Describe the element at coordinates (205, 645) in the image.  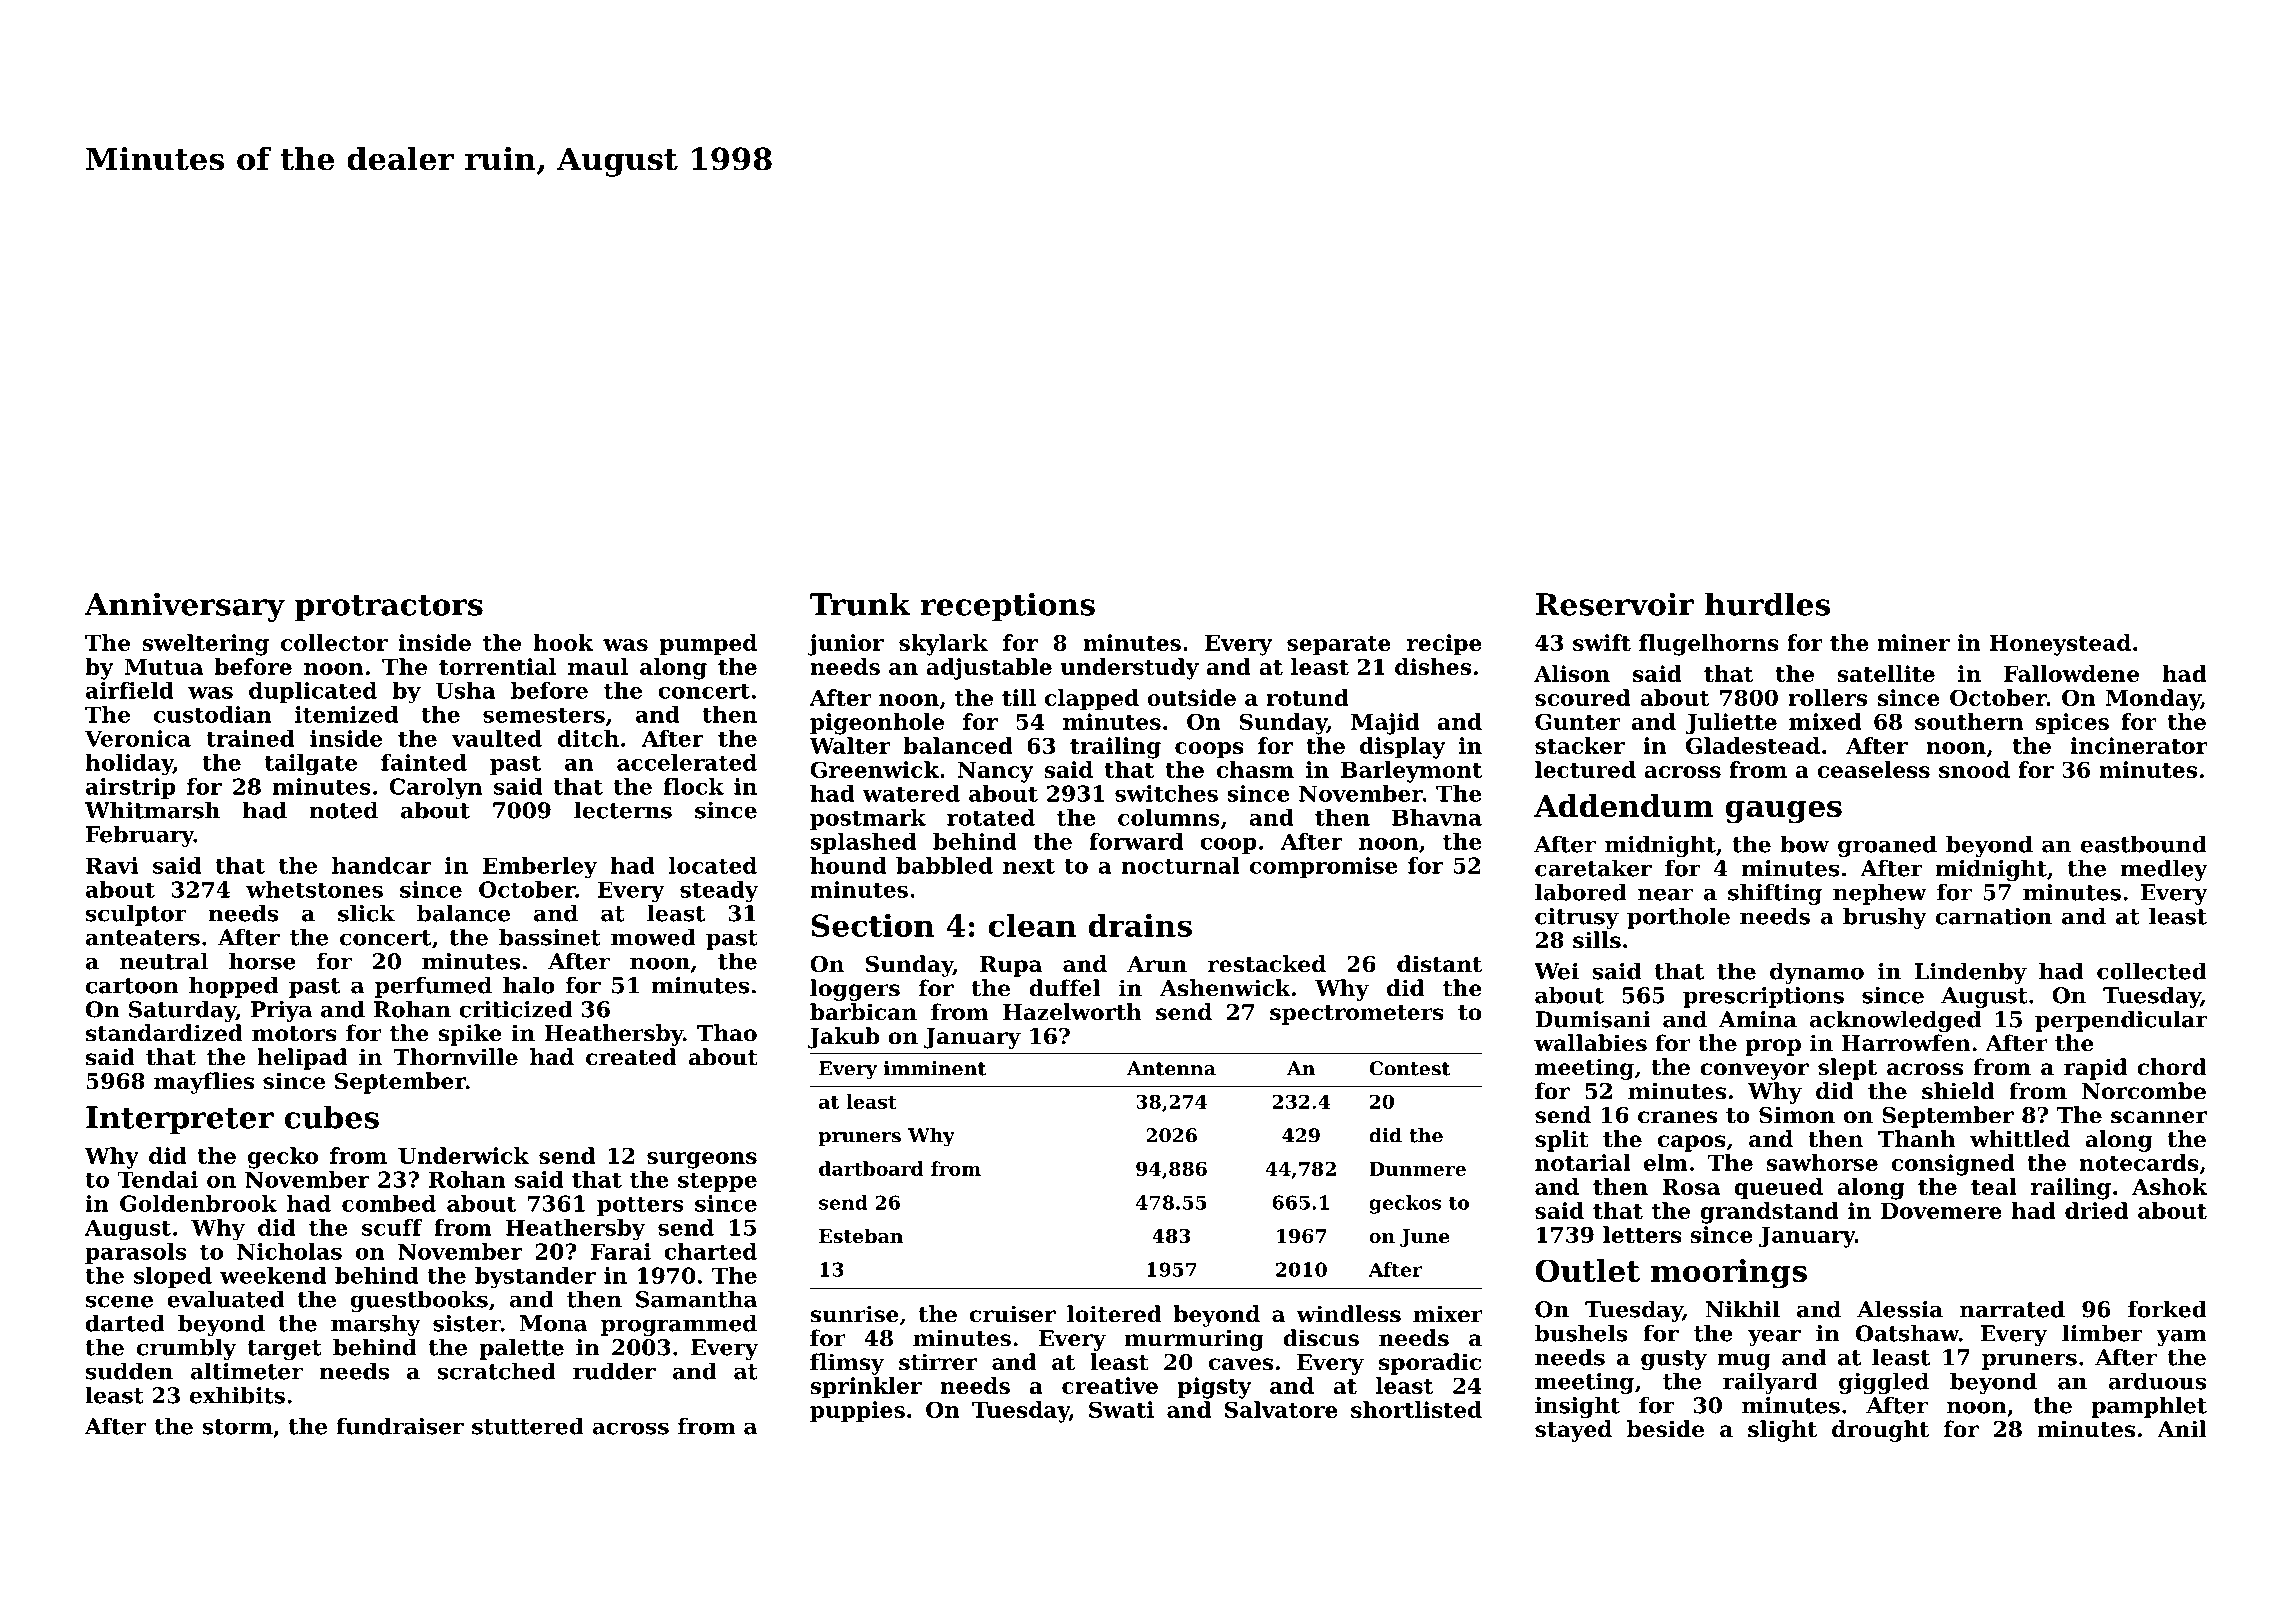
I see `sweltering` at that location.
